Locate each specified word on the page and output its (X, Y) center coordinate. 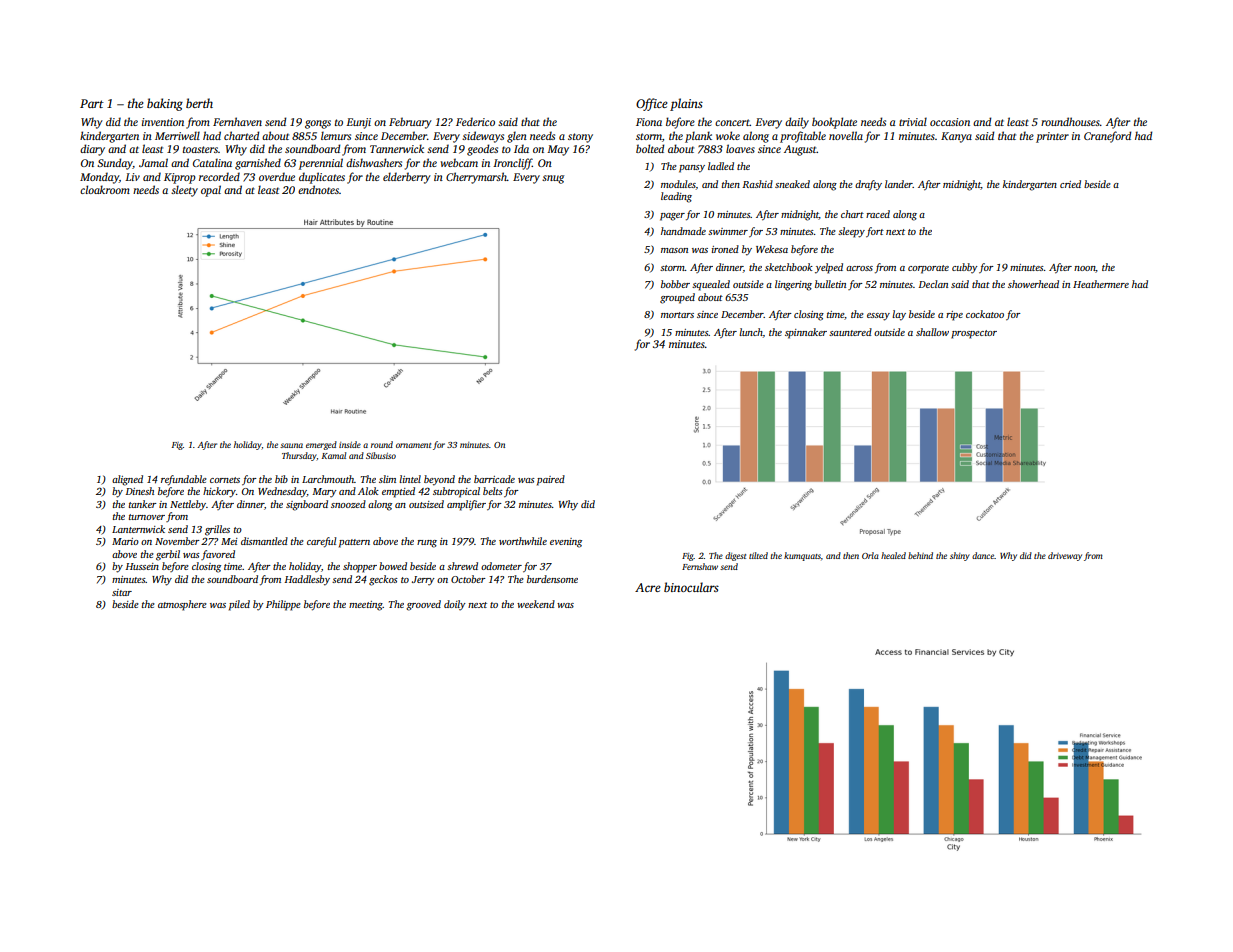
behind (920, 555)
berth (199, 103)
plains (686, 104)
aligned (127, 480)
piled (239, 605)
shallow (932, 332)
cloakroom (105, 189)
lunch (751, 332)
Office (652, 104)
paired (551, 480)
